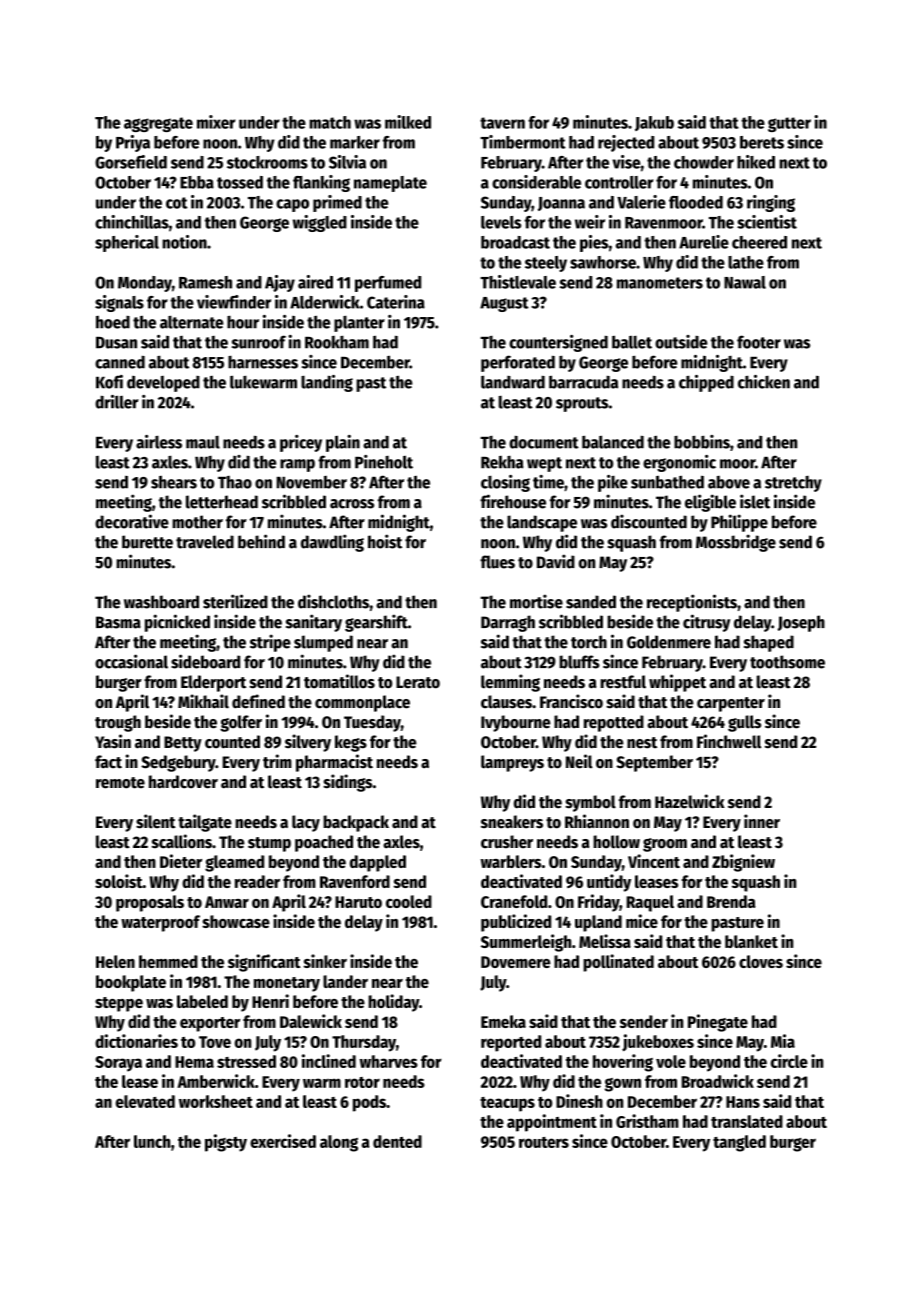 Image resolution: width=924 pixels, height=1311 pixels. I want to click on David, so click(556, 561).
